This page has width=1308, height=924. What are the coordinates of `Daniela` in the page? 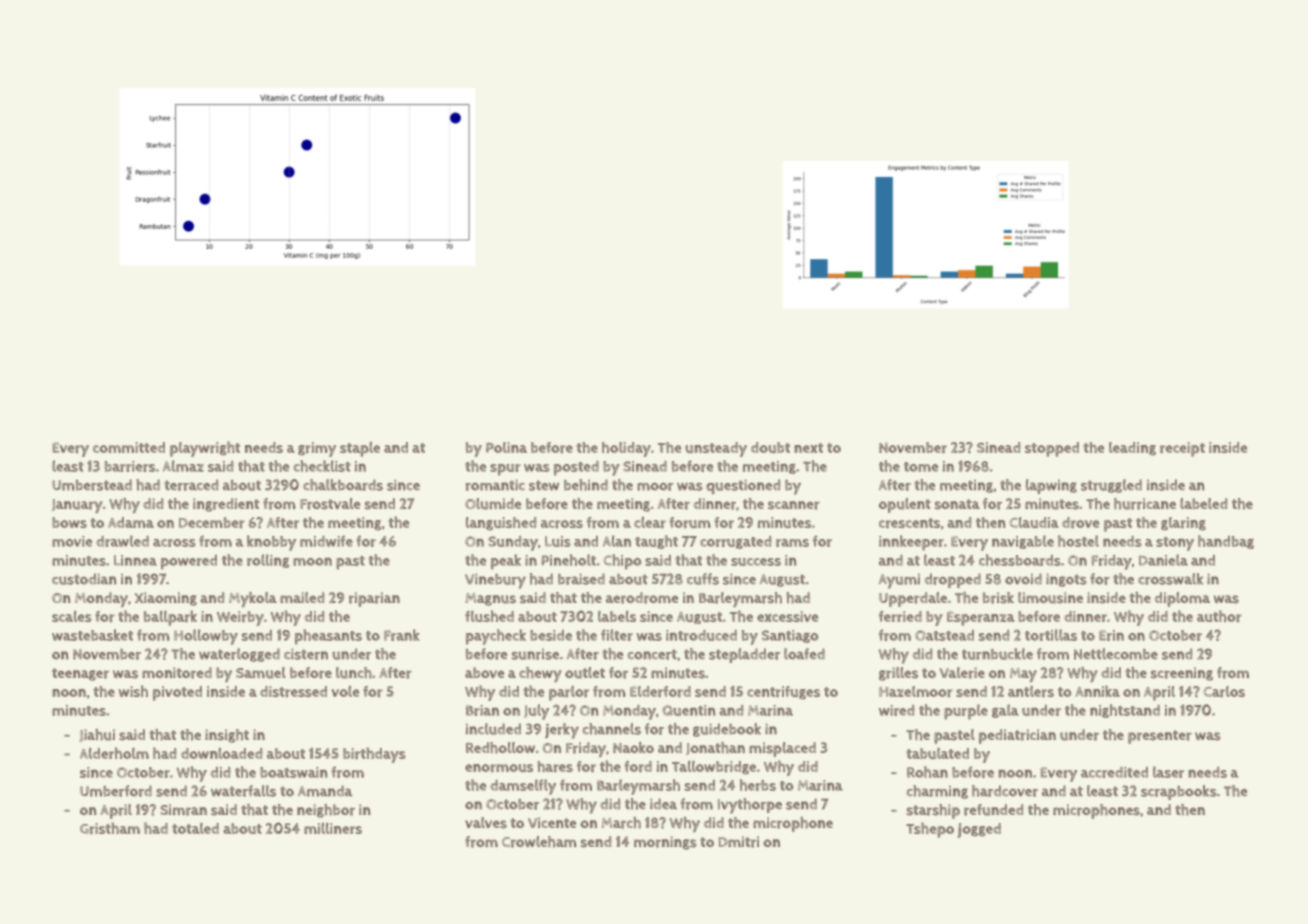 It's located at (1163, 560).
